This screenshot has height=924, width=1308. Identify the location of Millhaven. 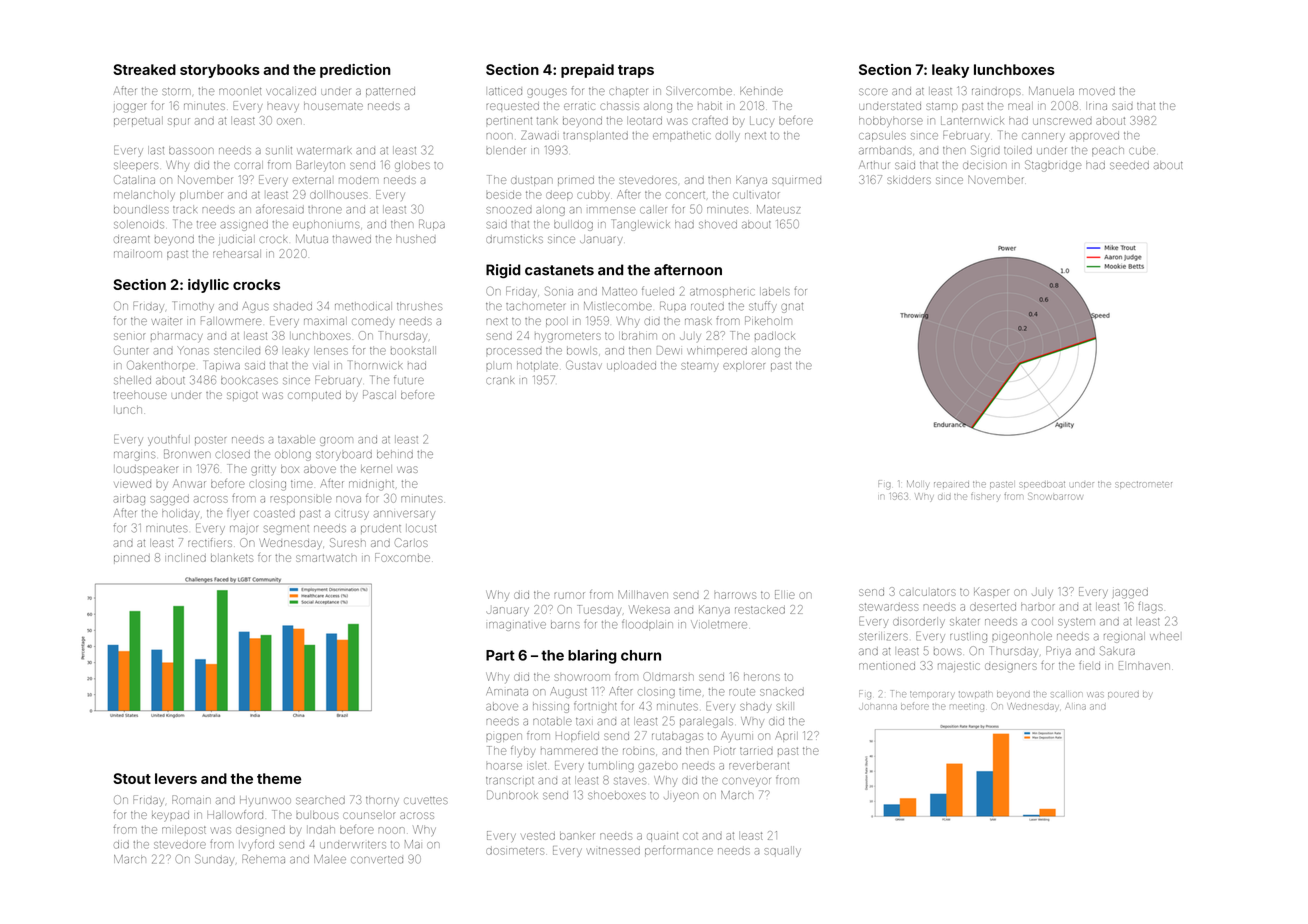
(643, 594).
